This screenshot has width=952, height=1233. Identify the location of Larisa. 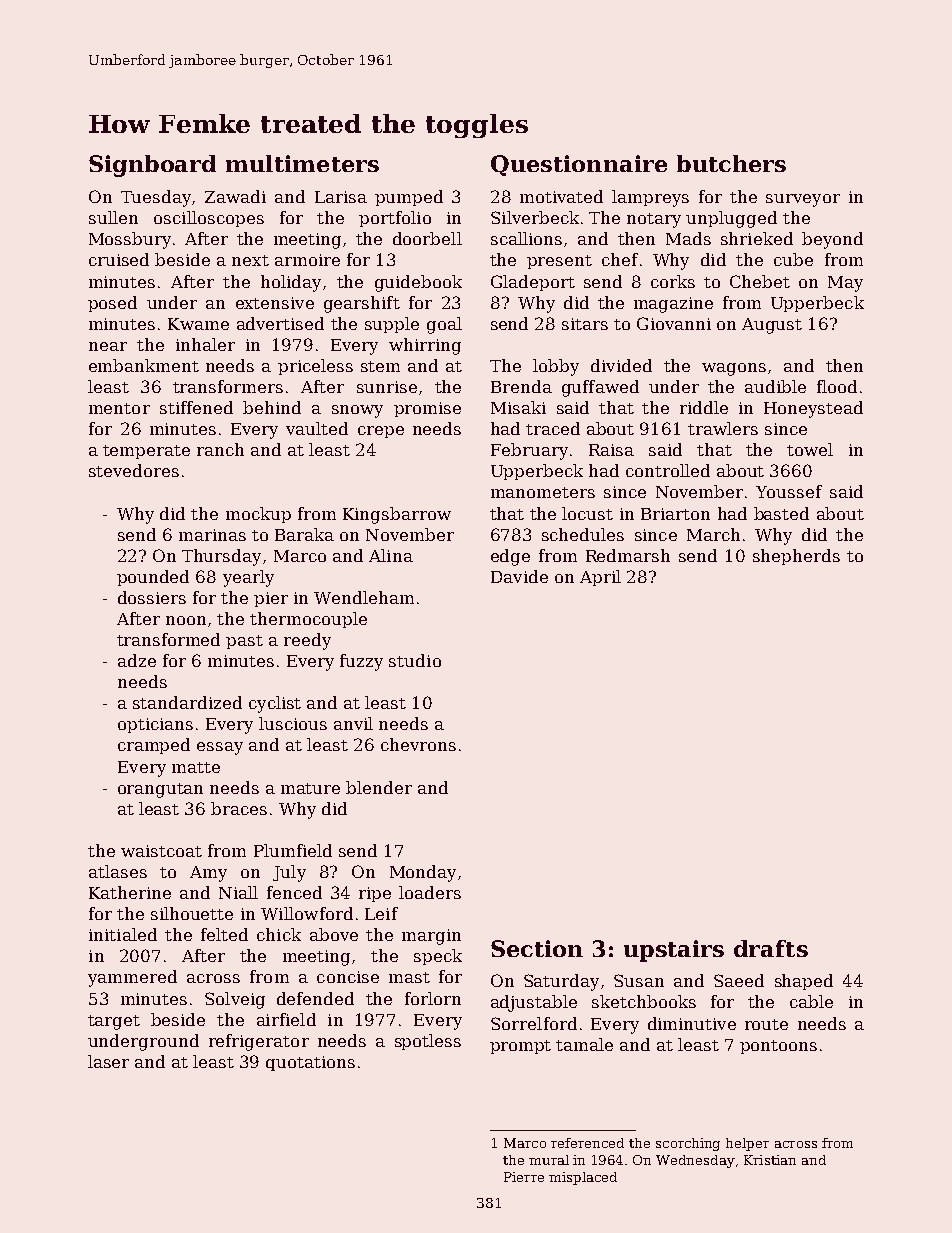
(341, 197).
